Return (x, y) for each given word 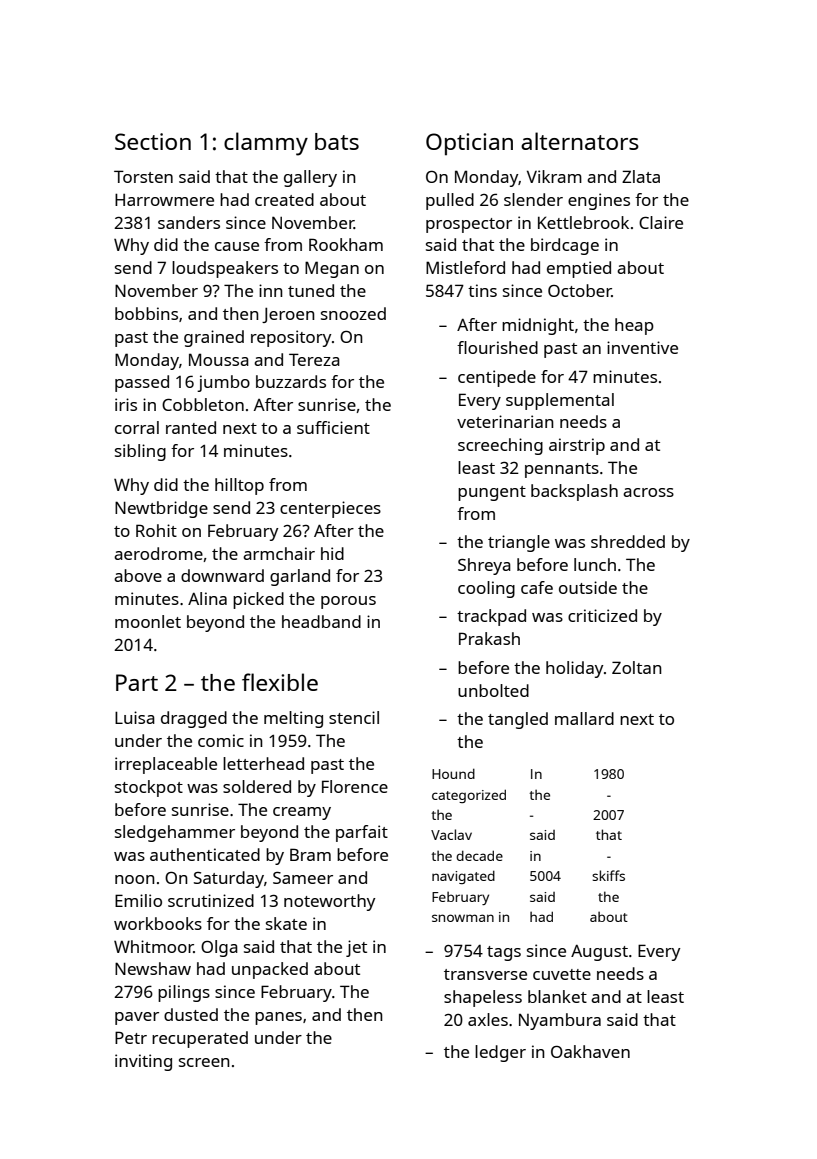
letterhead (263, 763)
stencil (354, 717)
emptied (579, 269)
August (599, 953)
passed (142, 383)
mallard (584, 718)
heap (634, 326)
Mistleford (465, 267)
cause (237, 246)
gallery (310, 178)
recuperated (200, 1039)
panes (278, 1018)
